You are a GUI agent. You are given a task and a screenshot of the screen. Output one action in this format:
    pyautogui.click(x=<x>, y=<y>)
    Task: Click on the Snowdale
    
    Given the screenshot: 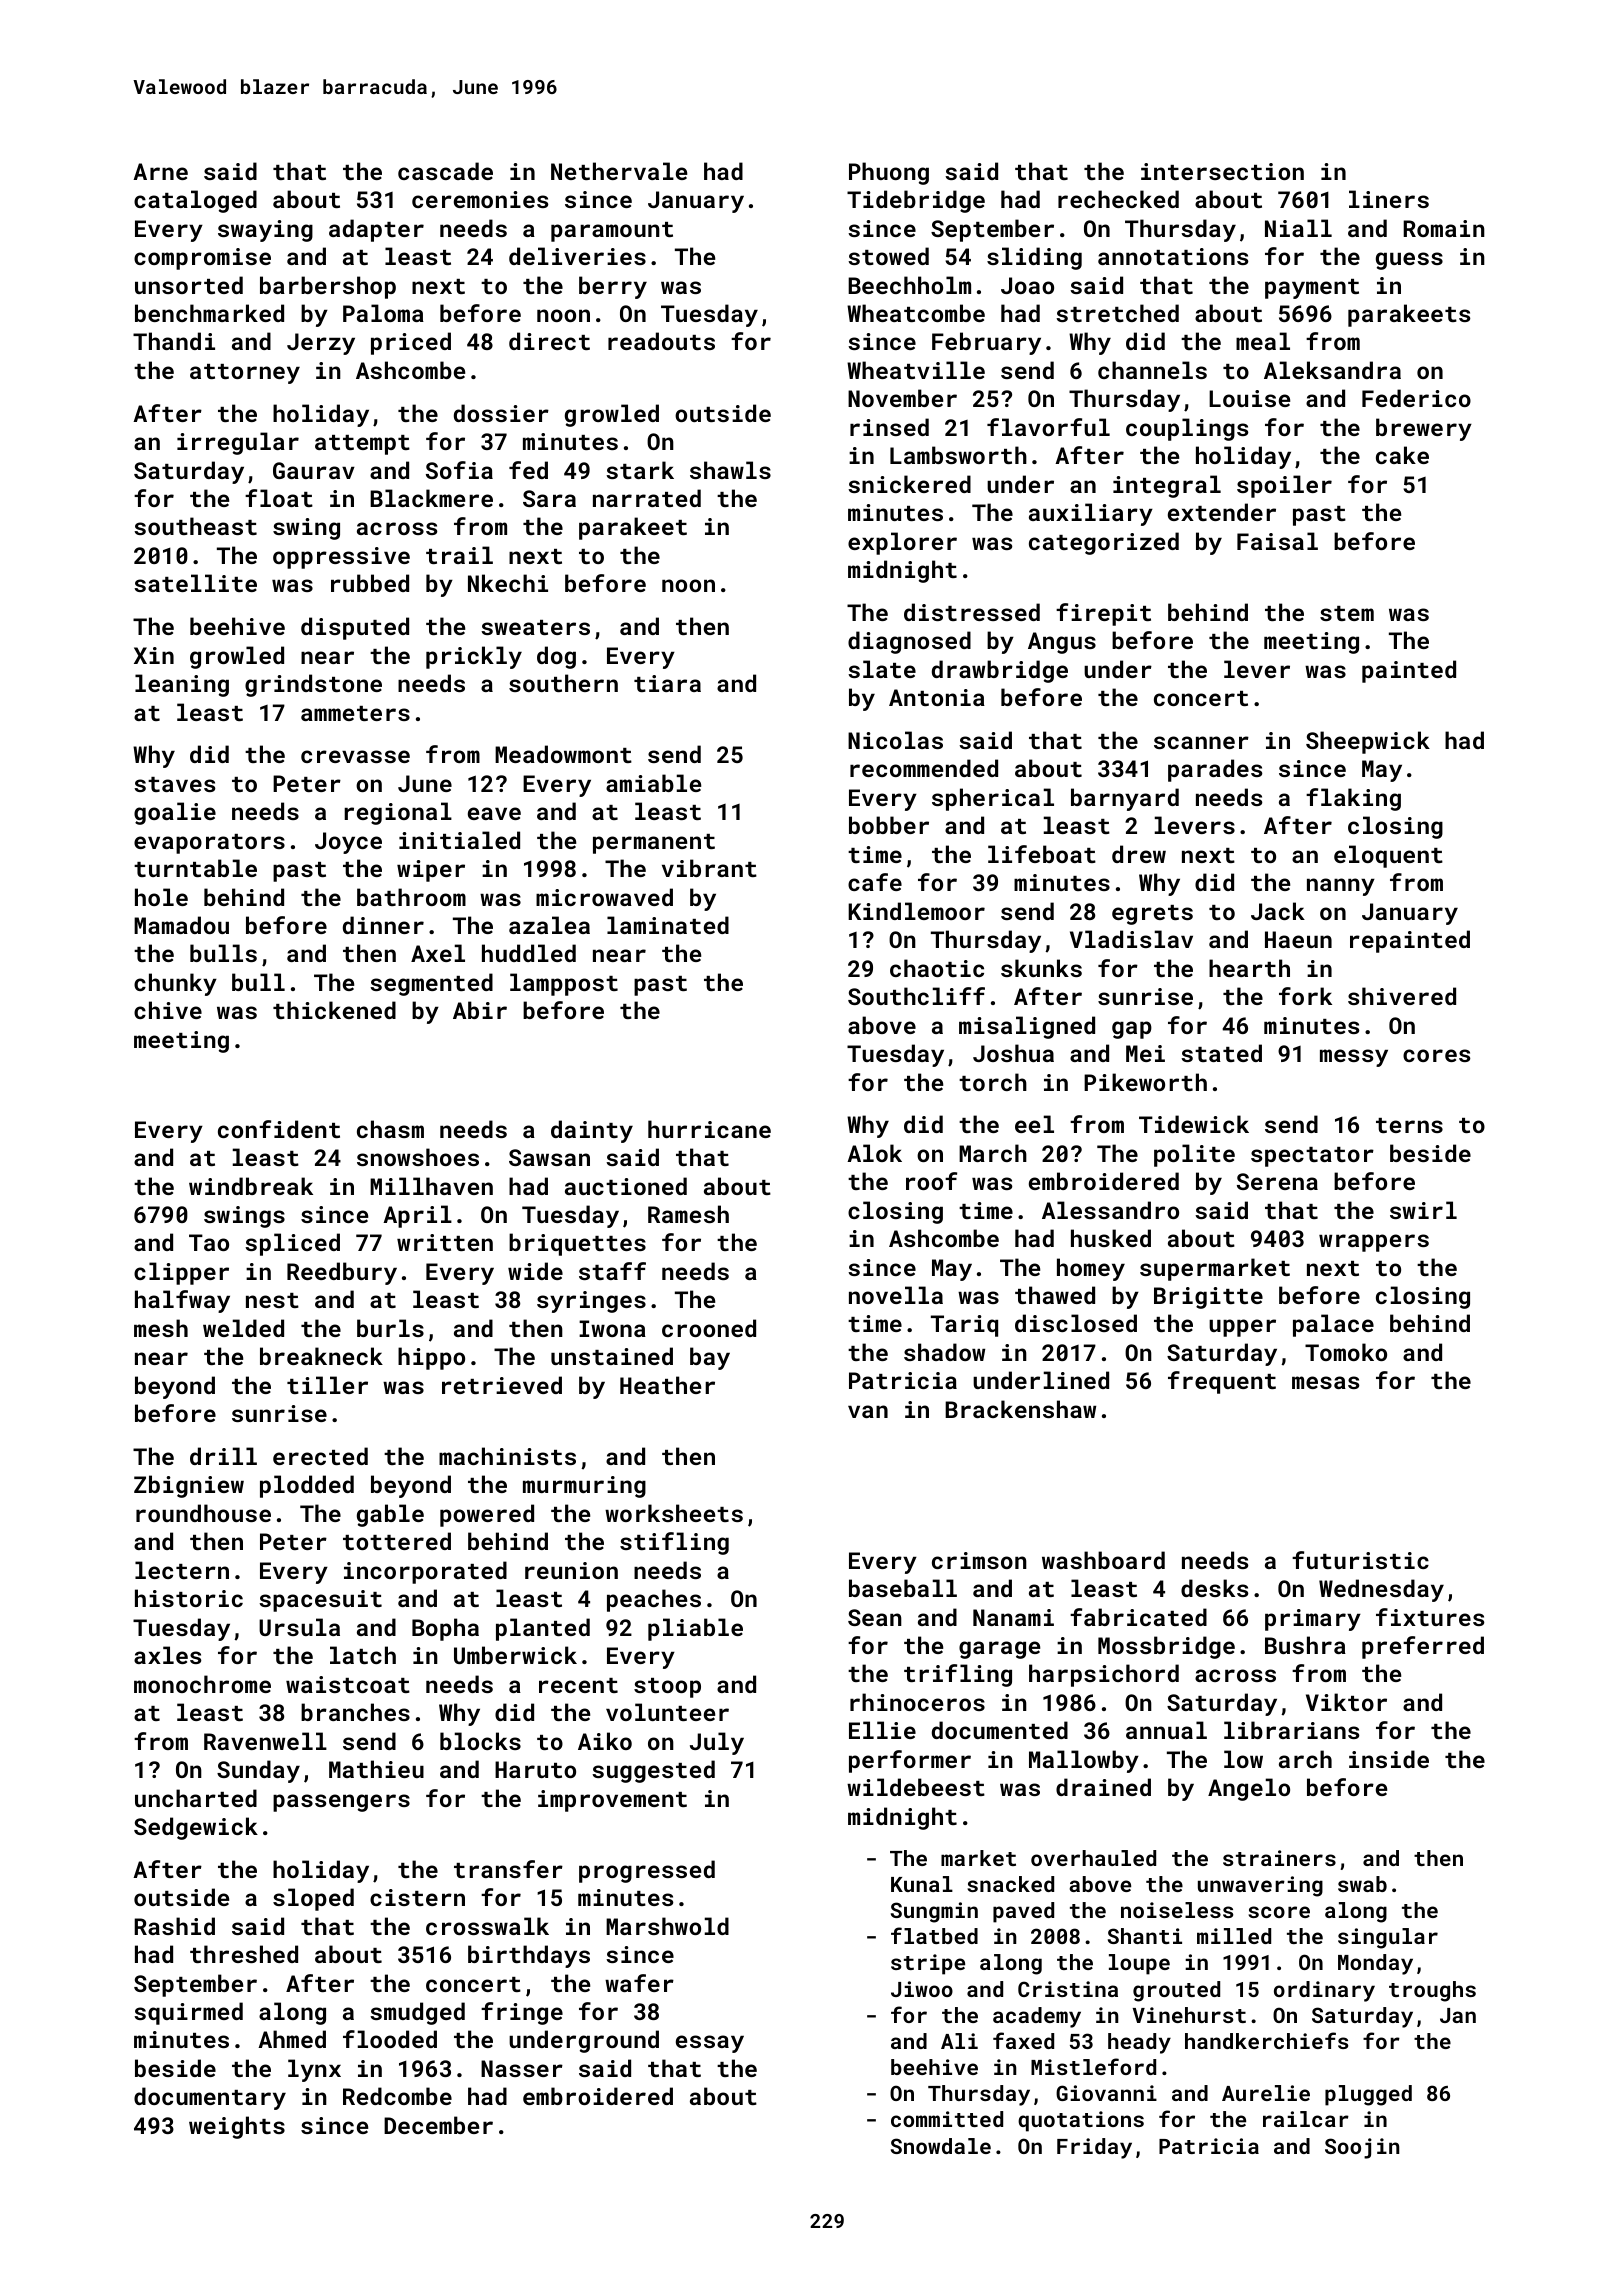 What is the action you would take?
    pyautogui.click(x=941, y=2146)
